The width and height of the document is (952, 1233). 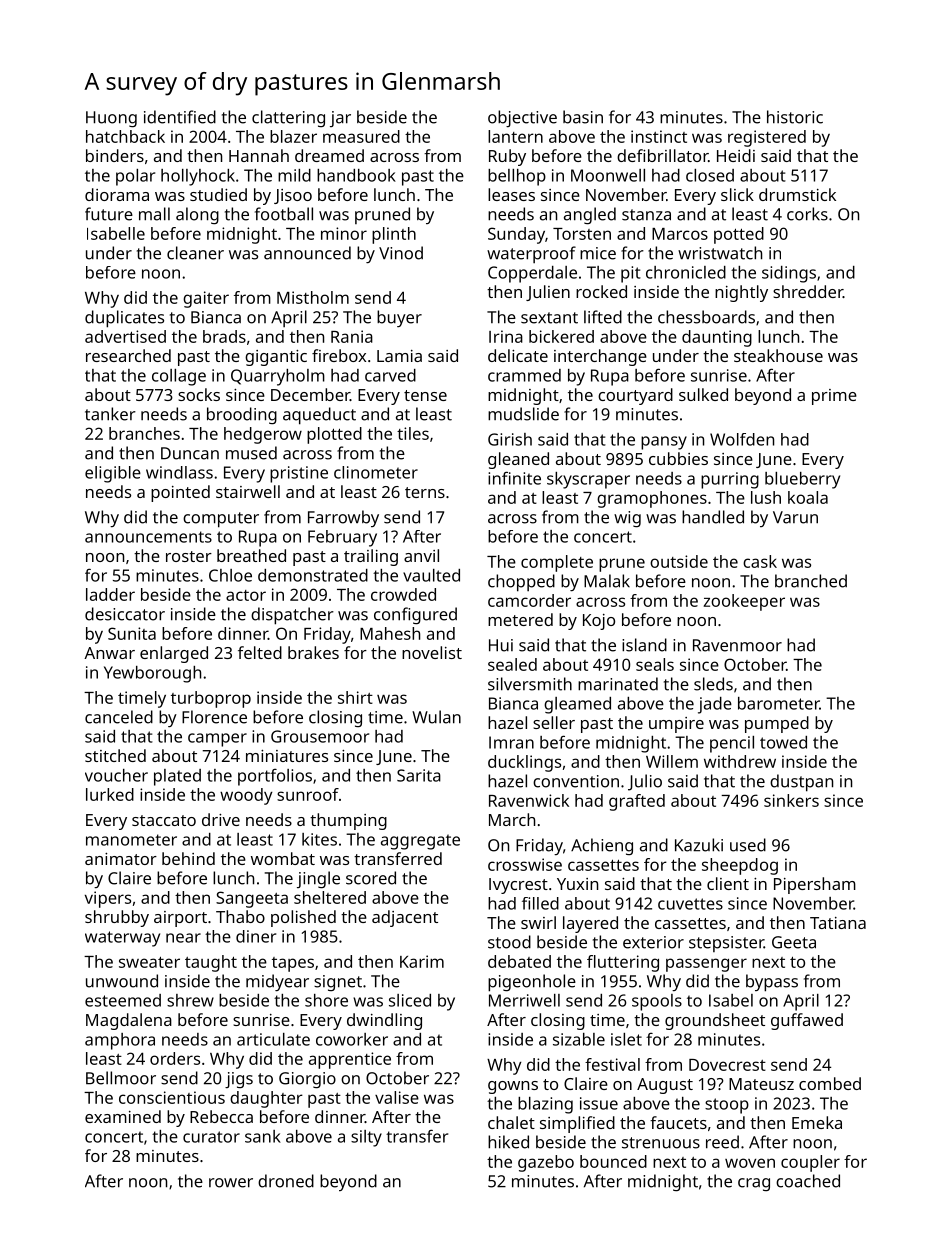 I want to click on adjacent, so click(x=405, y=918).
